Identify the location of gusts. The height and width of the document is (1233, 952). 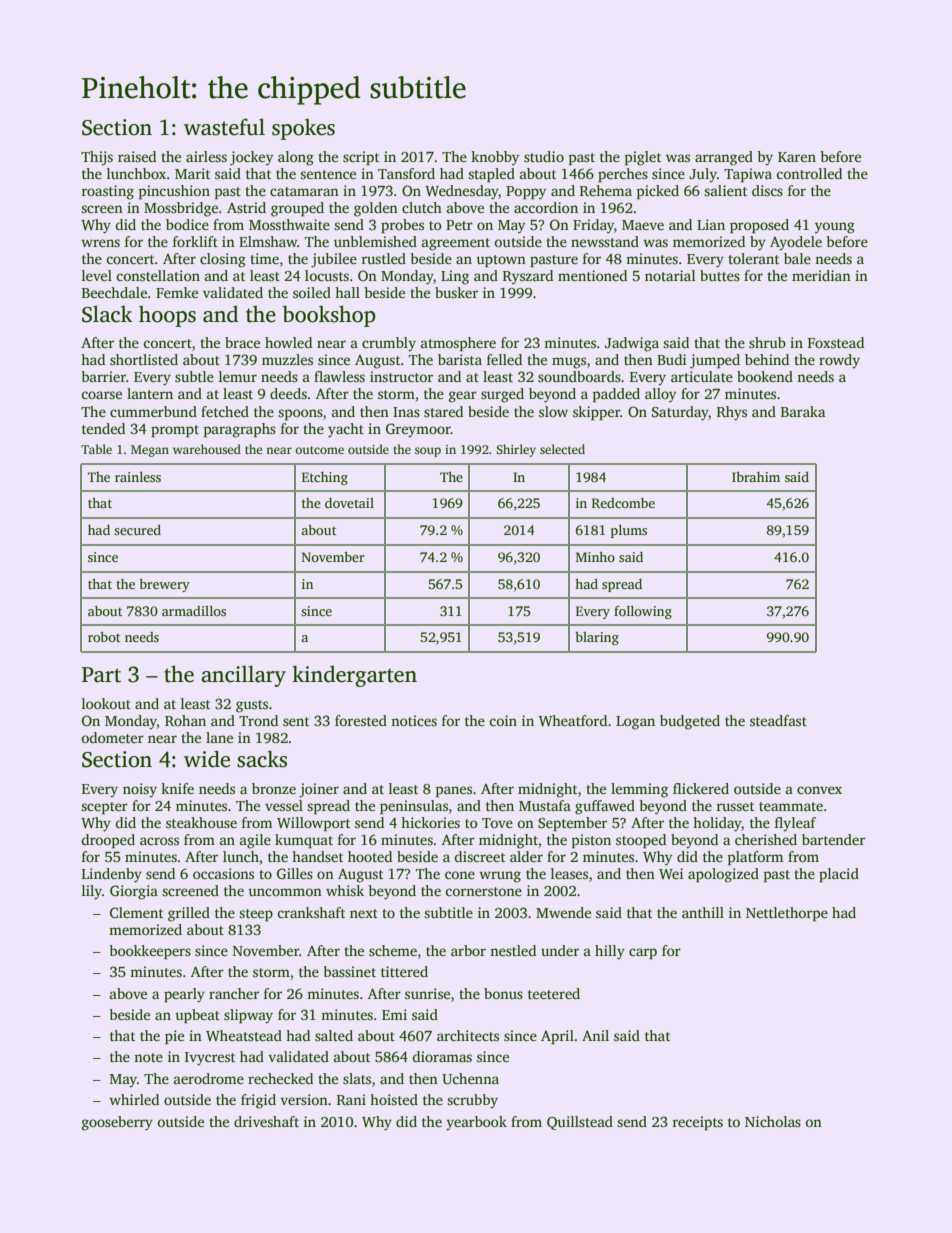
(252, 706).
